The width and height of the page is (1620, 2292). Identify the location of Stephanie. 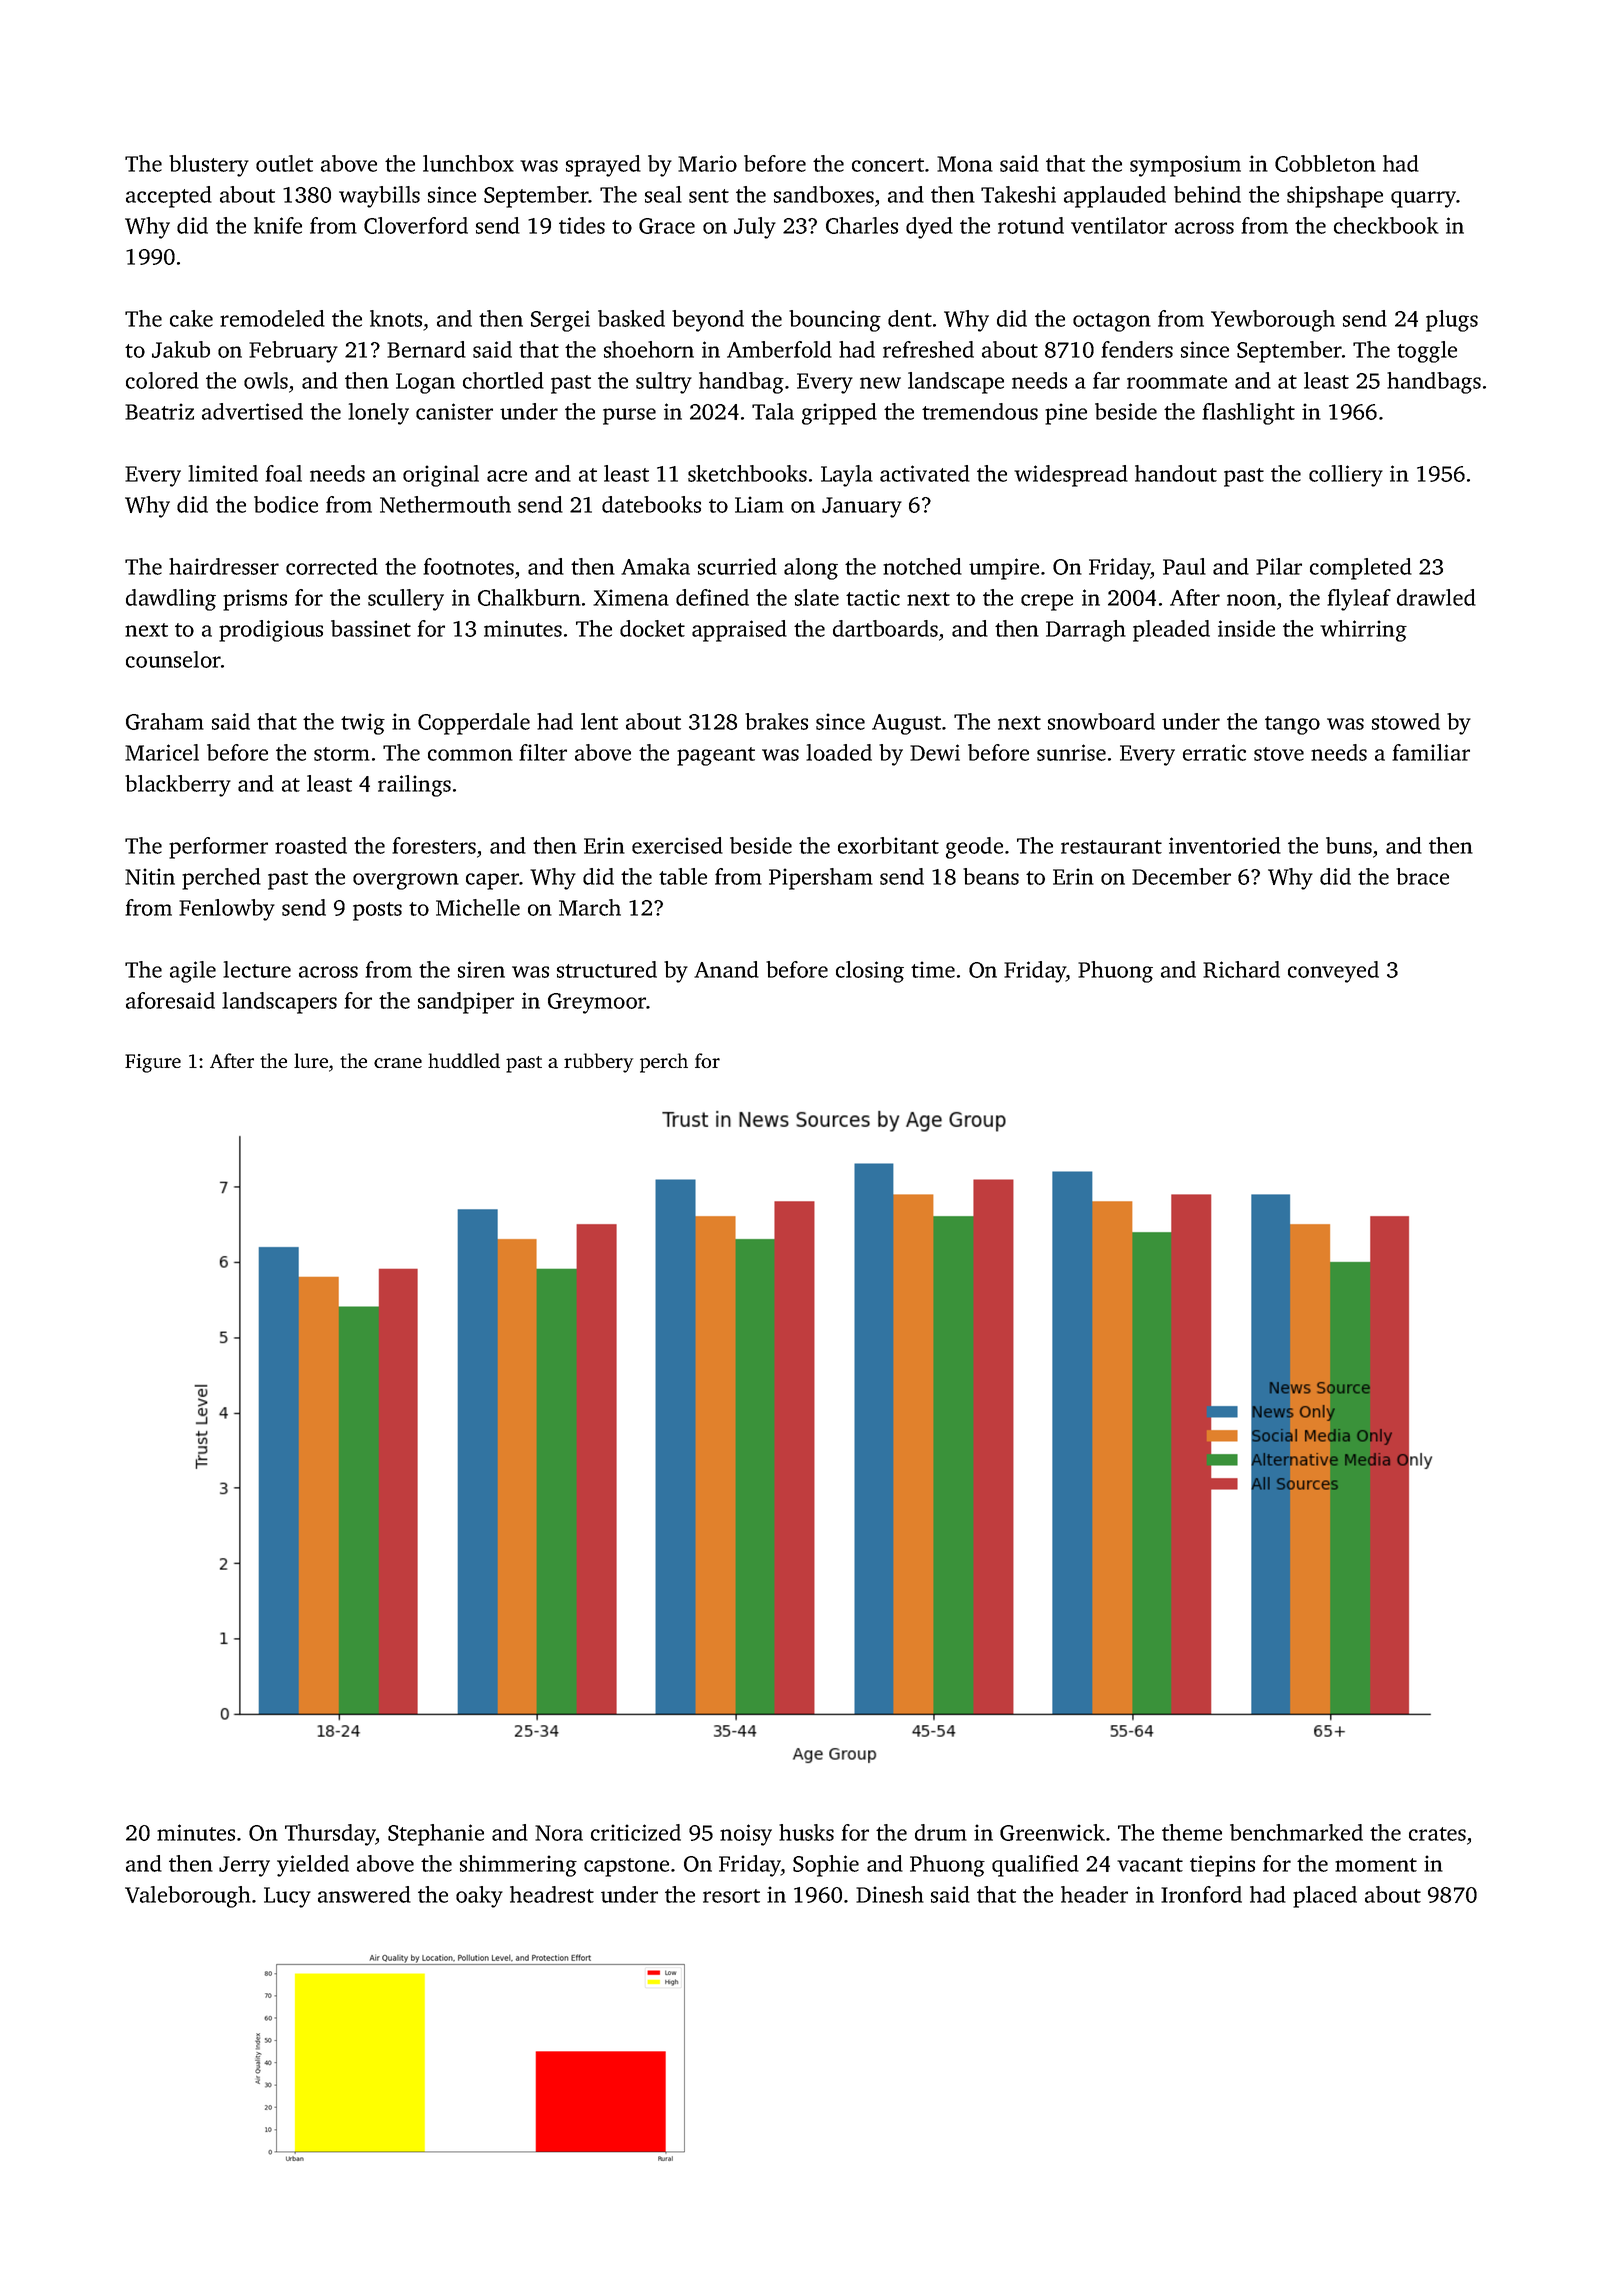
(436, 1835).
